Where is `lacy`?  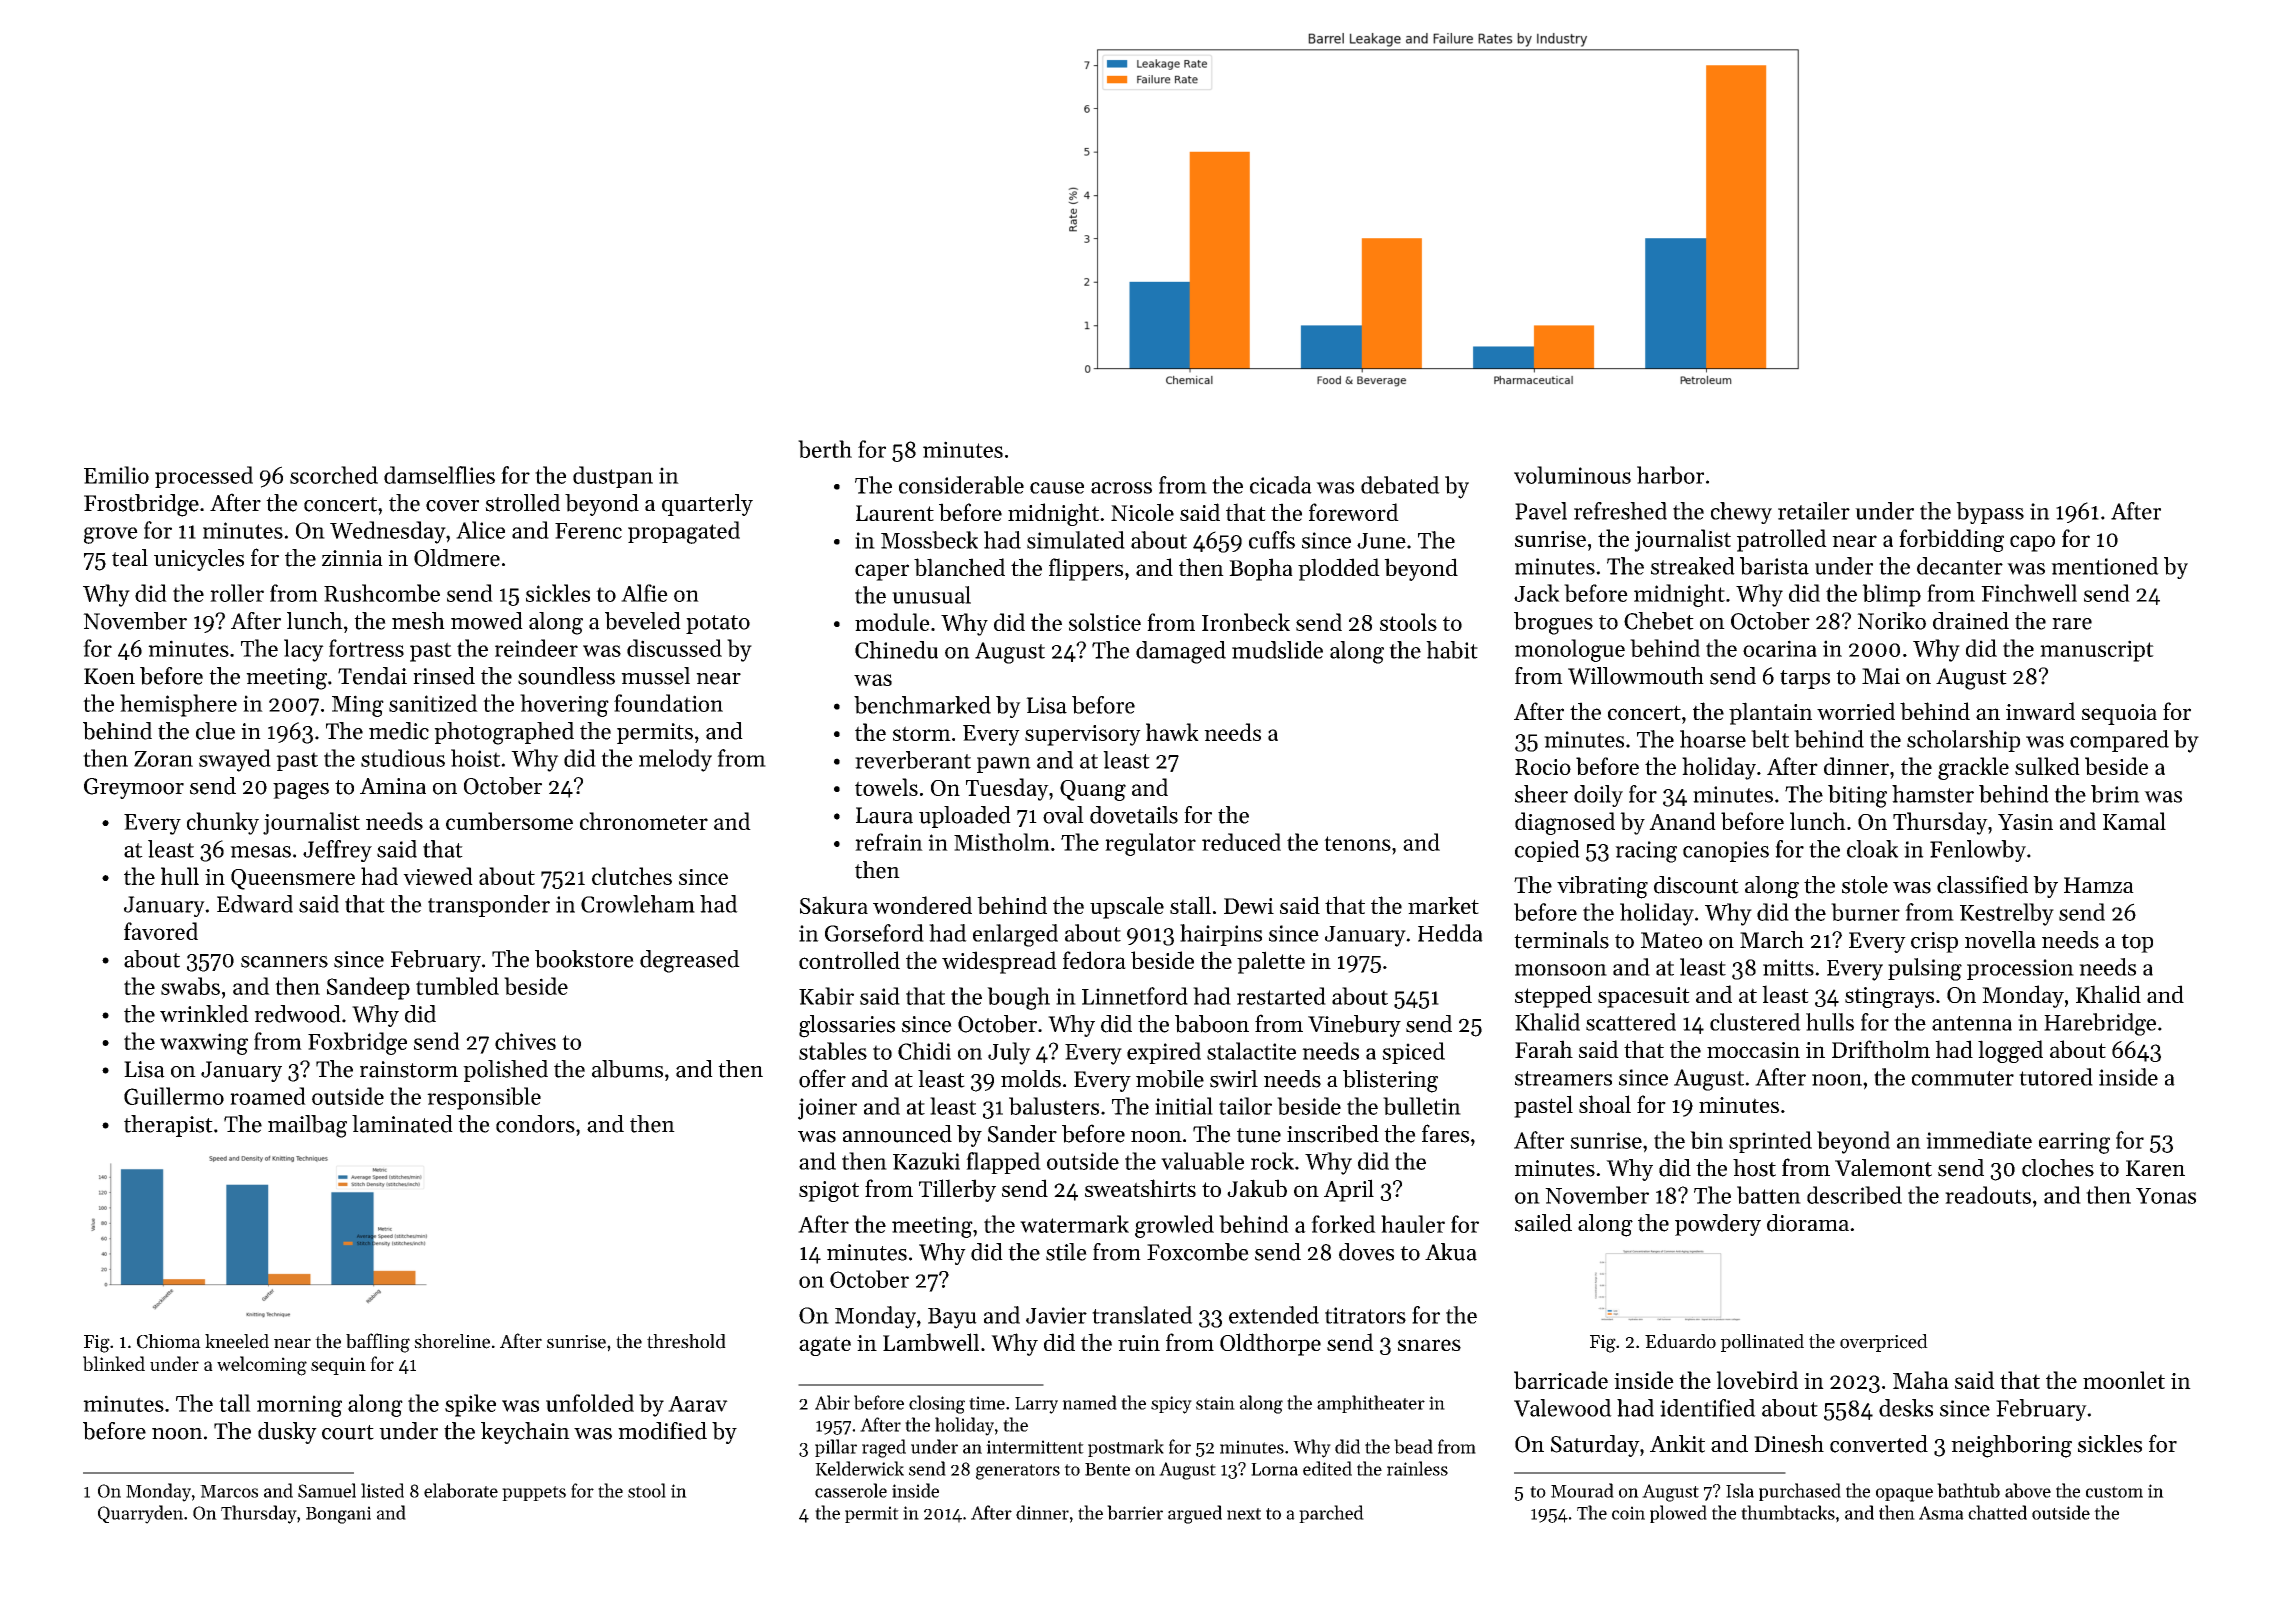 lacy is located at coordinates (304, 650).
